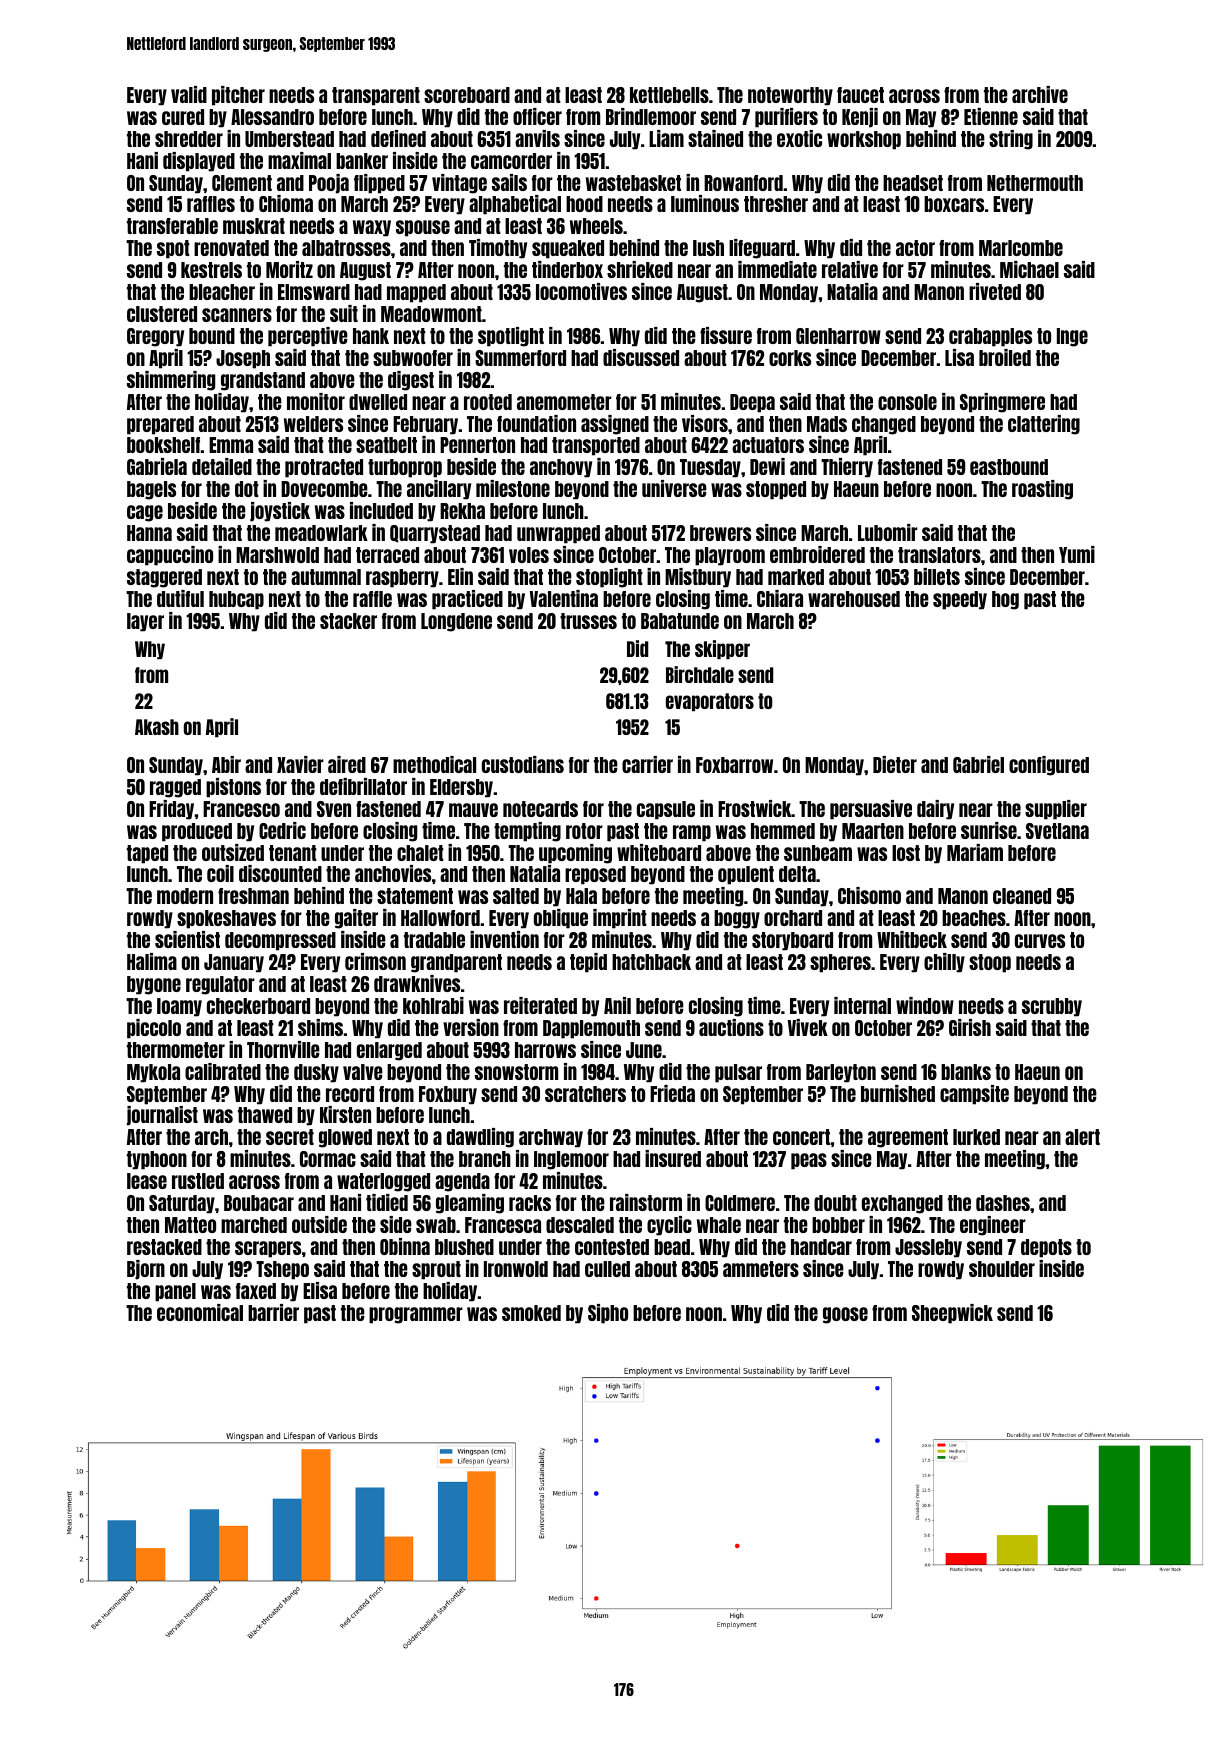  What do you see at coordinates (416, 1315) in the screenshot?
I see `programmer` at bounding box center [416, 1315].
